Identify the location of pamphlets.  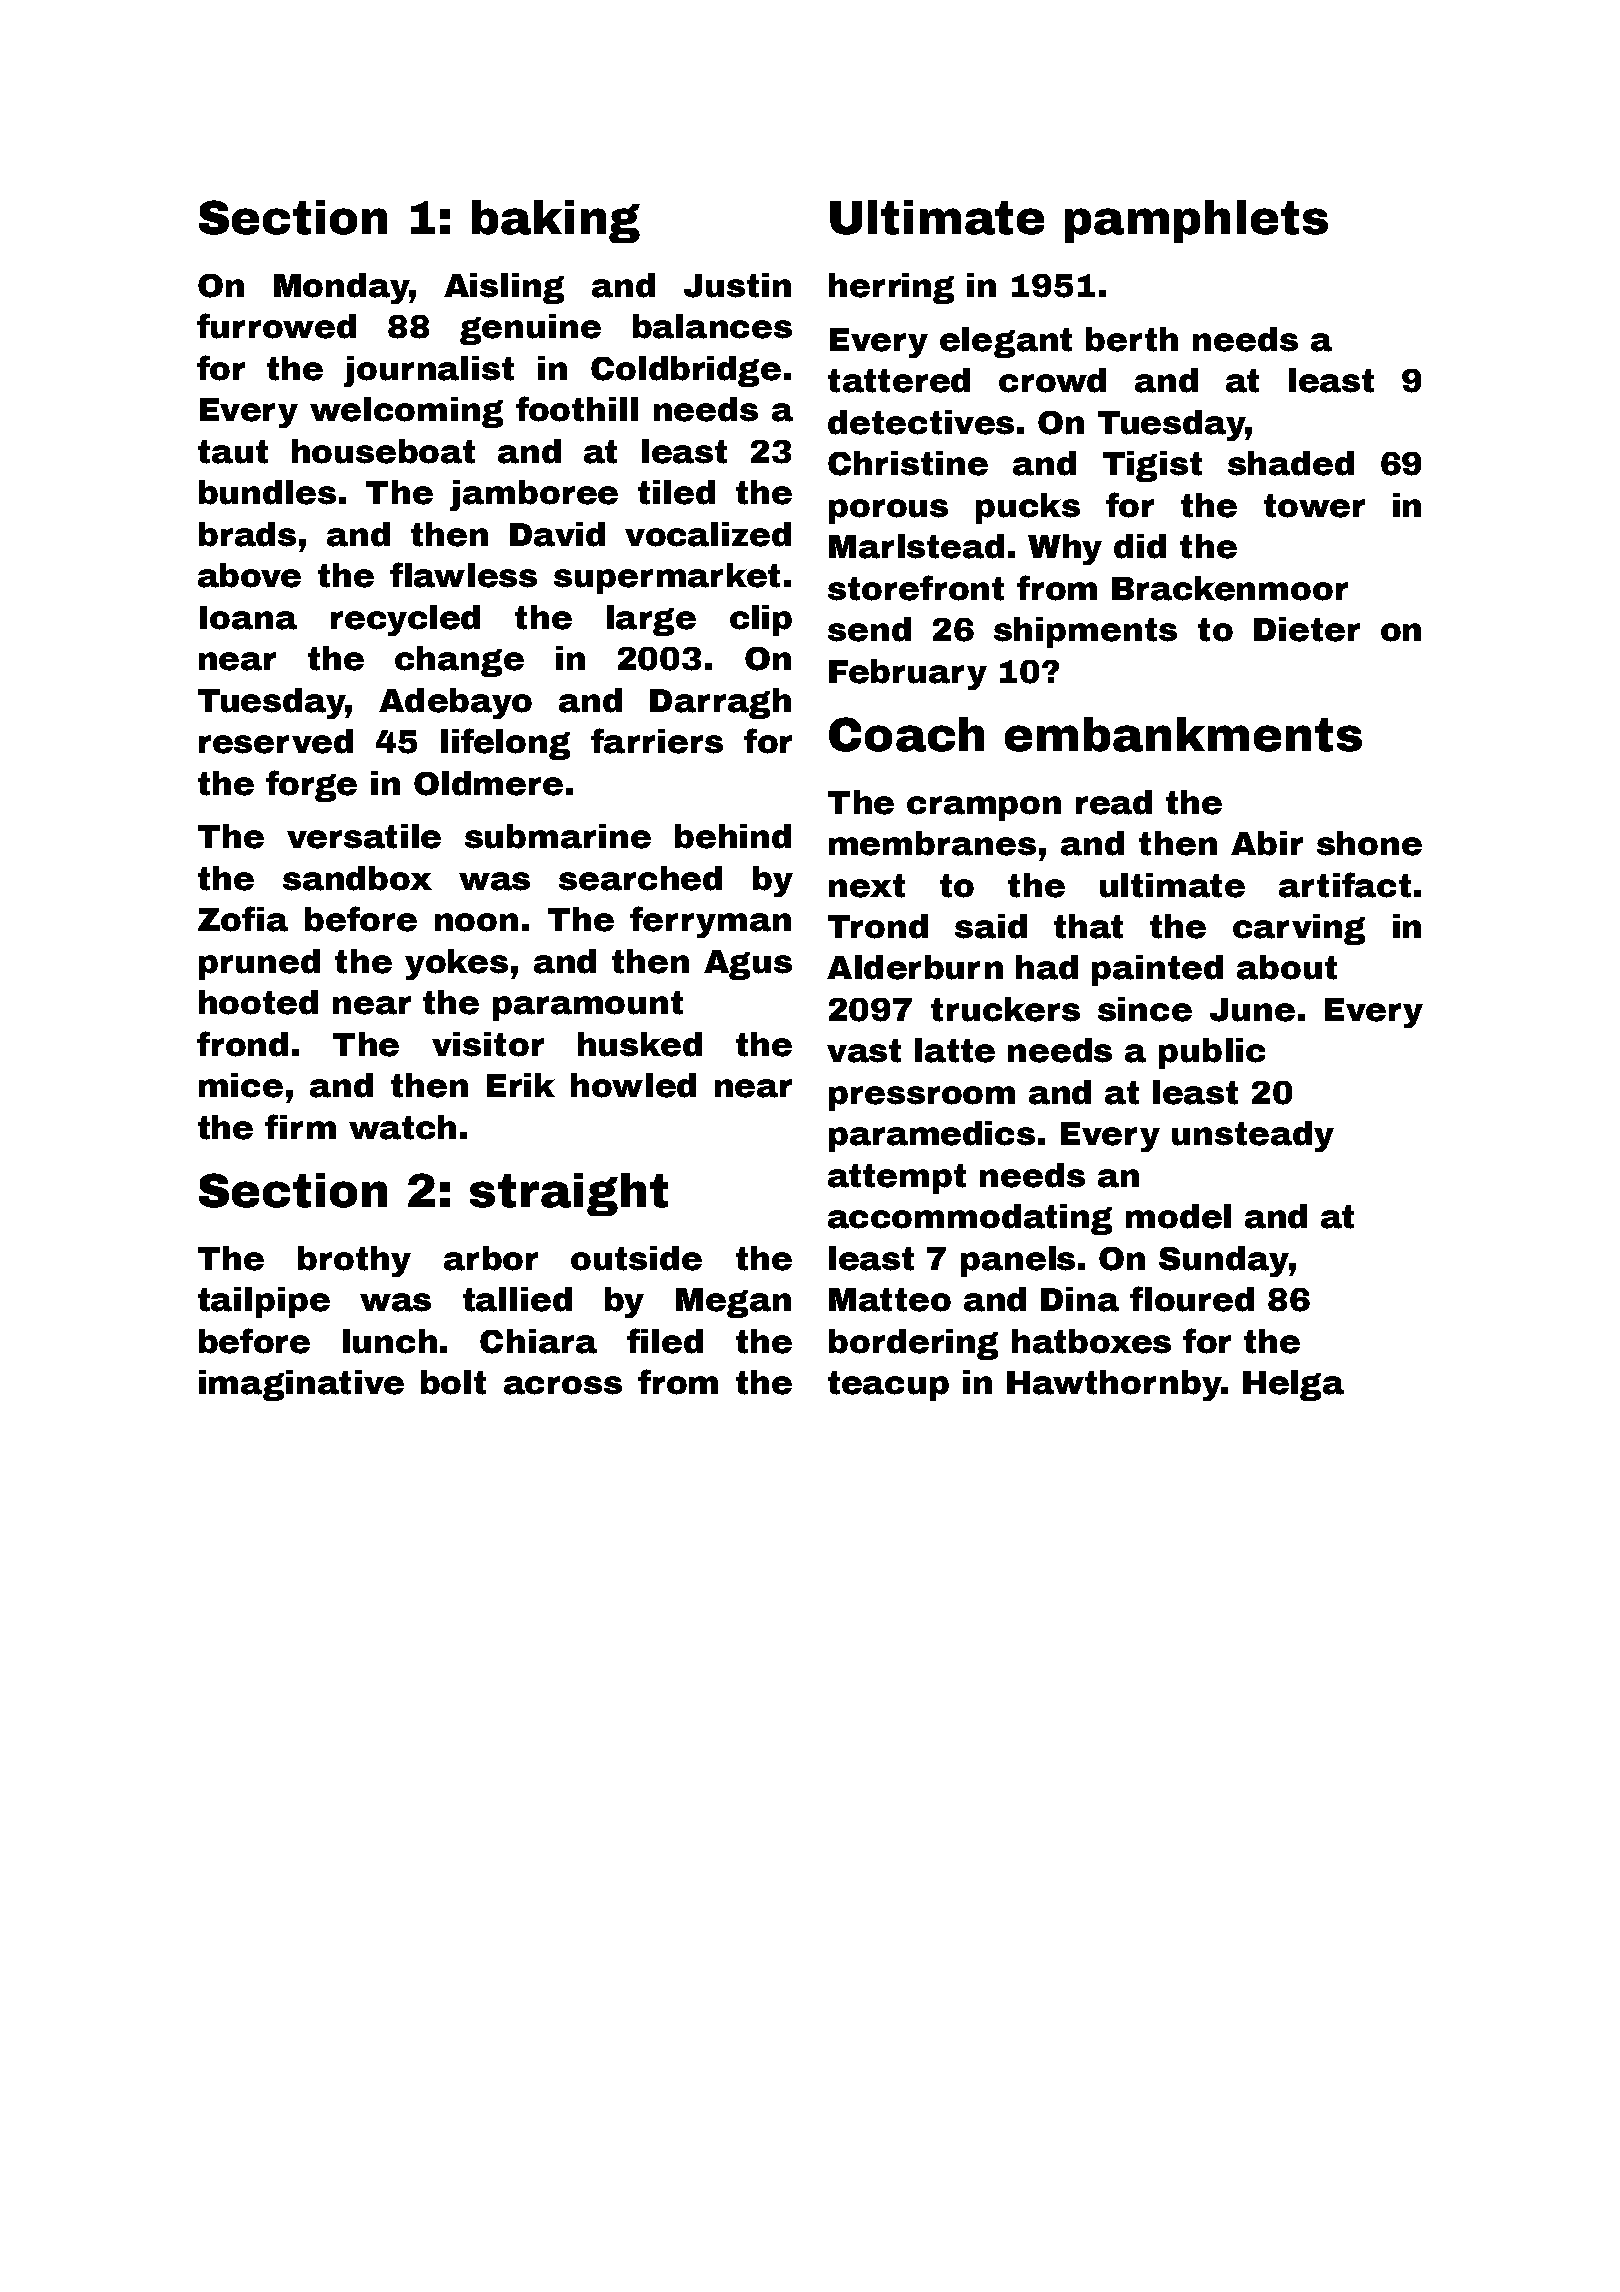
(1196, 221).
